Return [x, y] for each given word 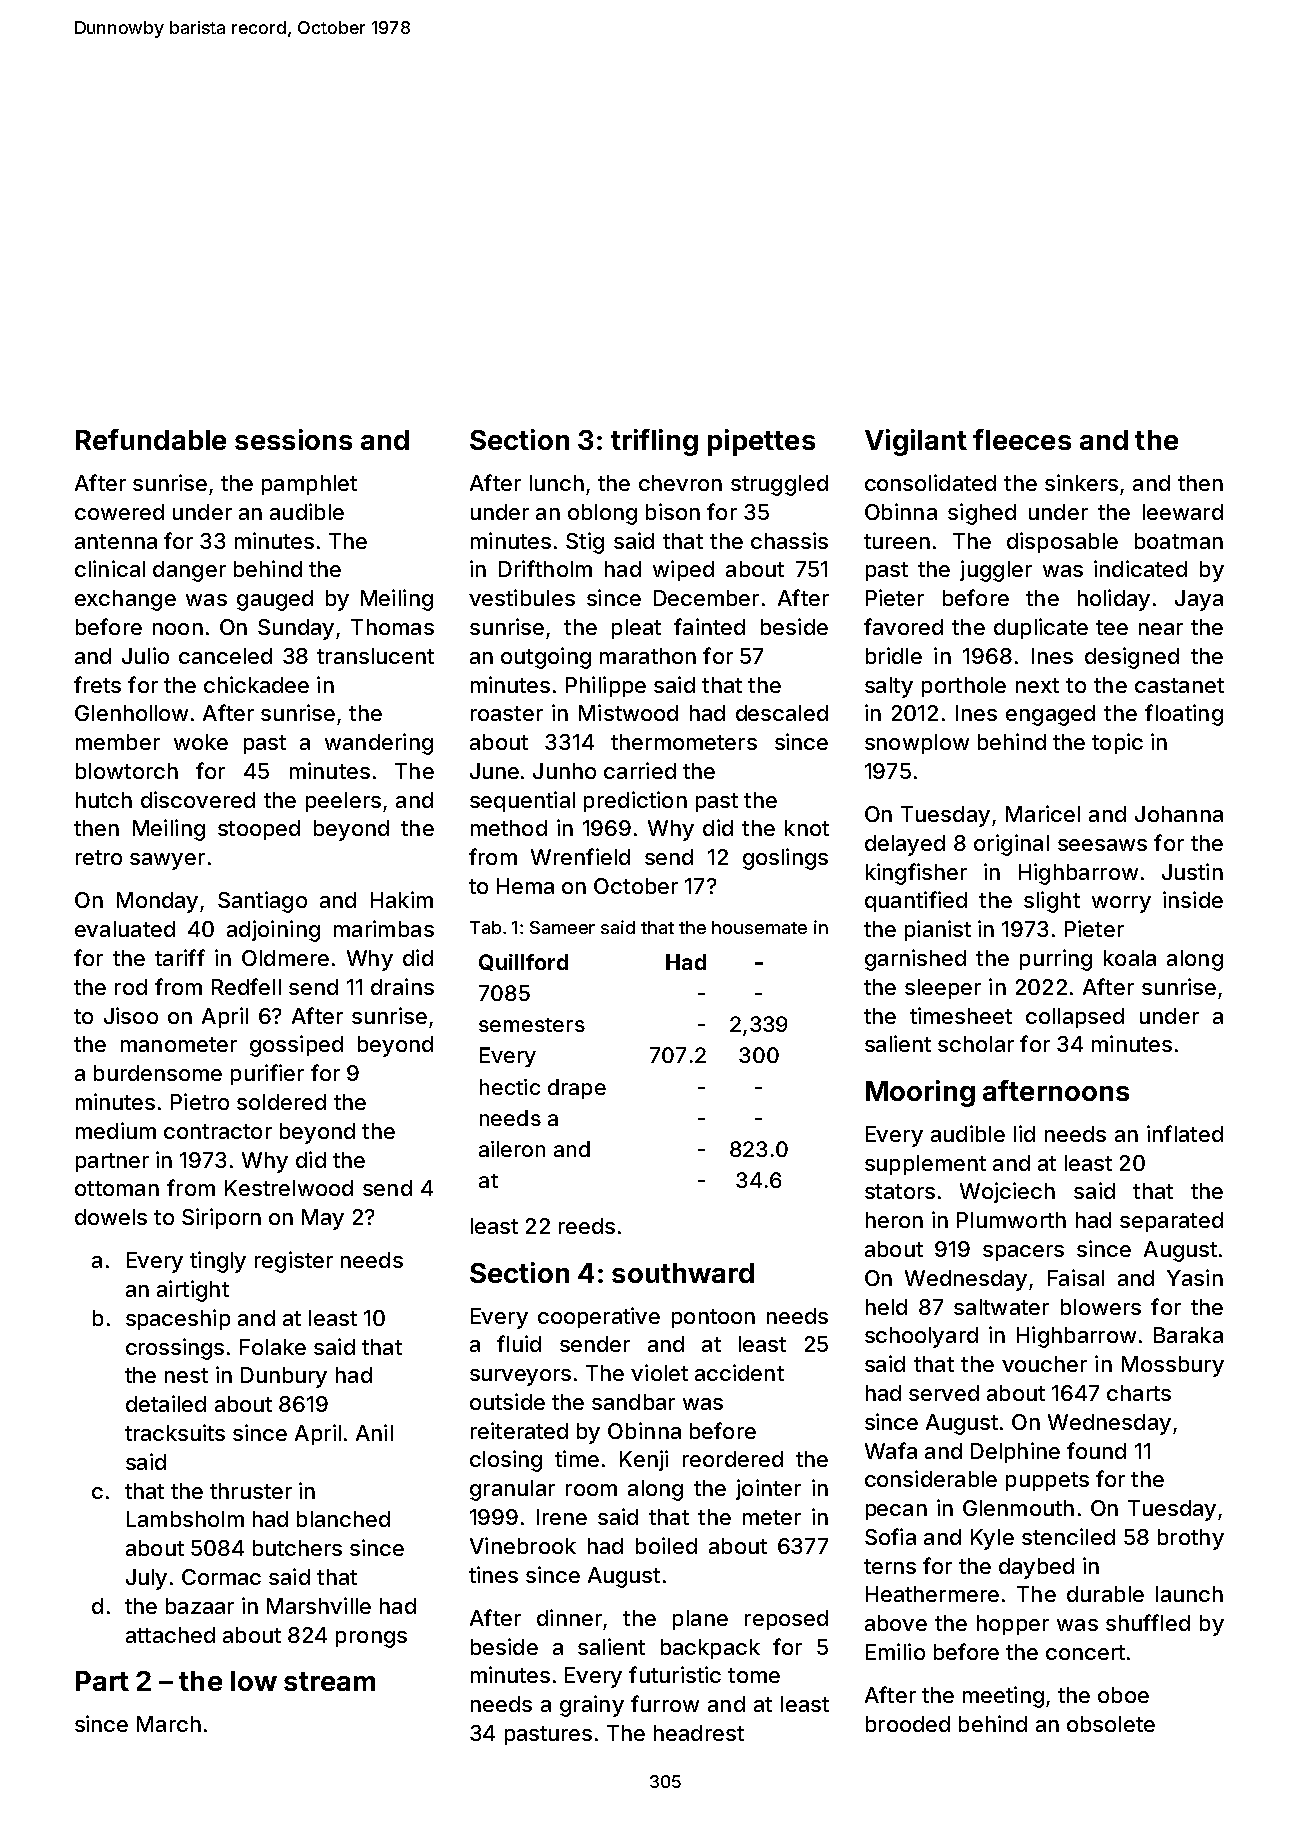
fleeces [1022, 439]
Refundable [151, 439]
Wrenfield [580, 856]
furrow [665, 1703]
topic [1117, 743]
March [169, 1724]
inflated [1185, 1133]
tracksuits [175, 1432]
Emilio [895, 1651]
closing [506, 1461]
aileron [512, 1149]
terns [890, 1566]
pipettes [761, 442]
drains [402, 986]
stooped [259, 830]
